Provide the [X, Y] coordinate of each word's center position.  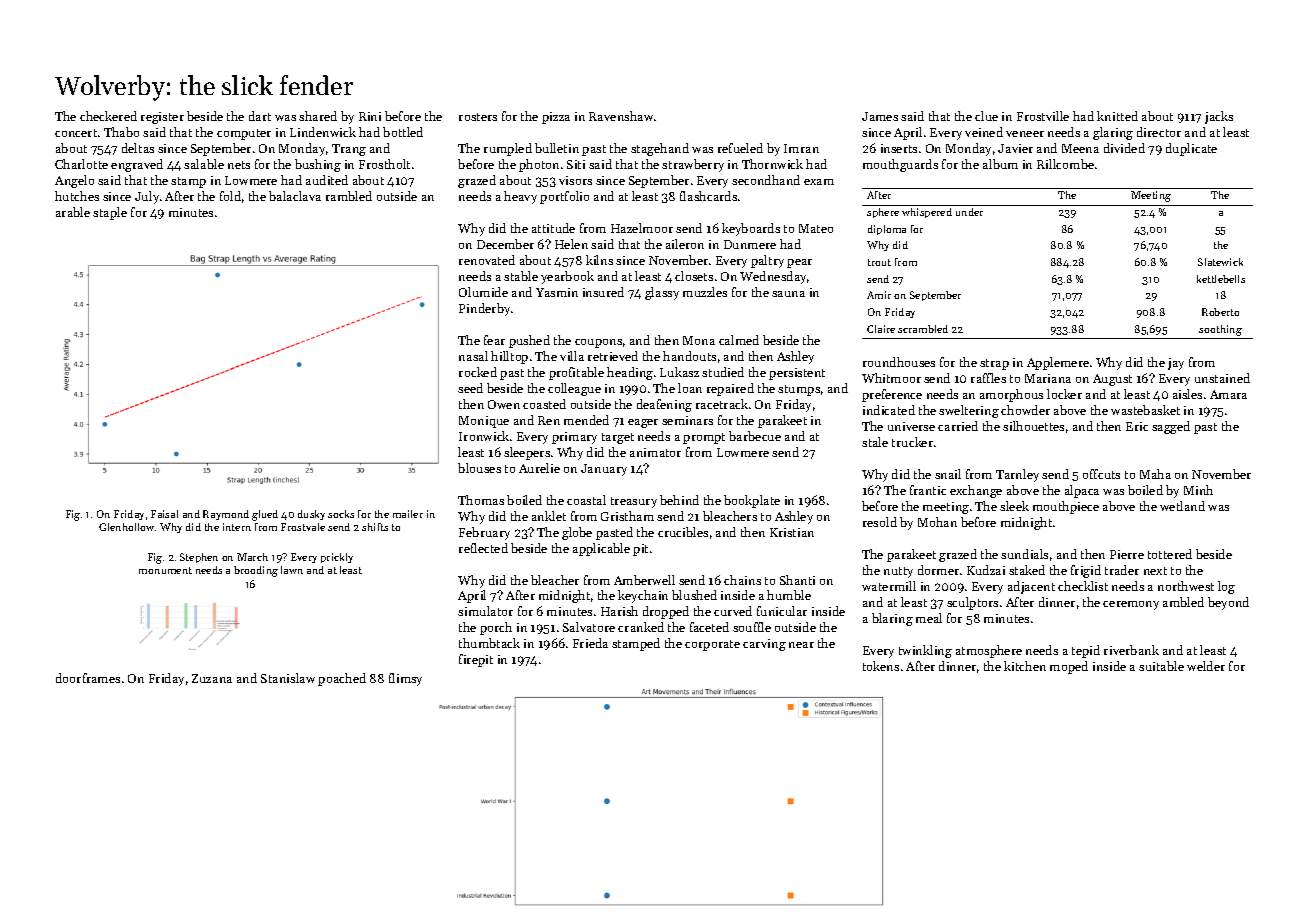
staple [110, 213]
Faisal [164, 514]
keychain [643, 596]
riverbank [1131, 650]
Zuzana [212, 678]
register [162, 118]
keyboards [751, 229]
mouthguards [900, 165]
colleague [574, 389]
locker [1064, 394]
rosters [478, 117]
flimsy [405, 679]
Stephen [199, 558]
